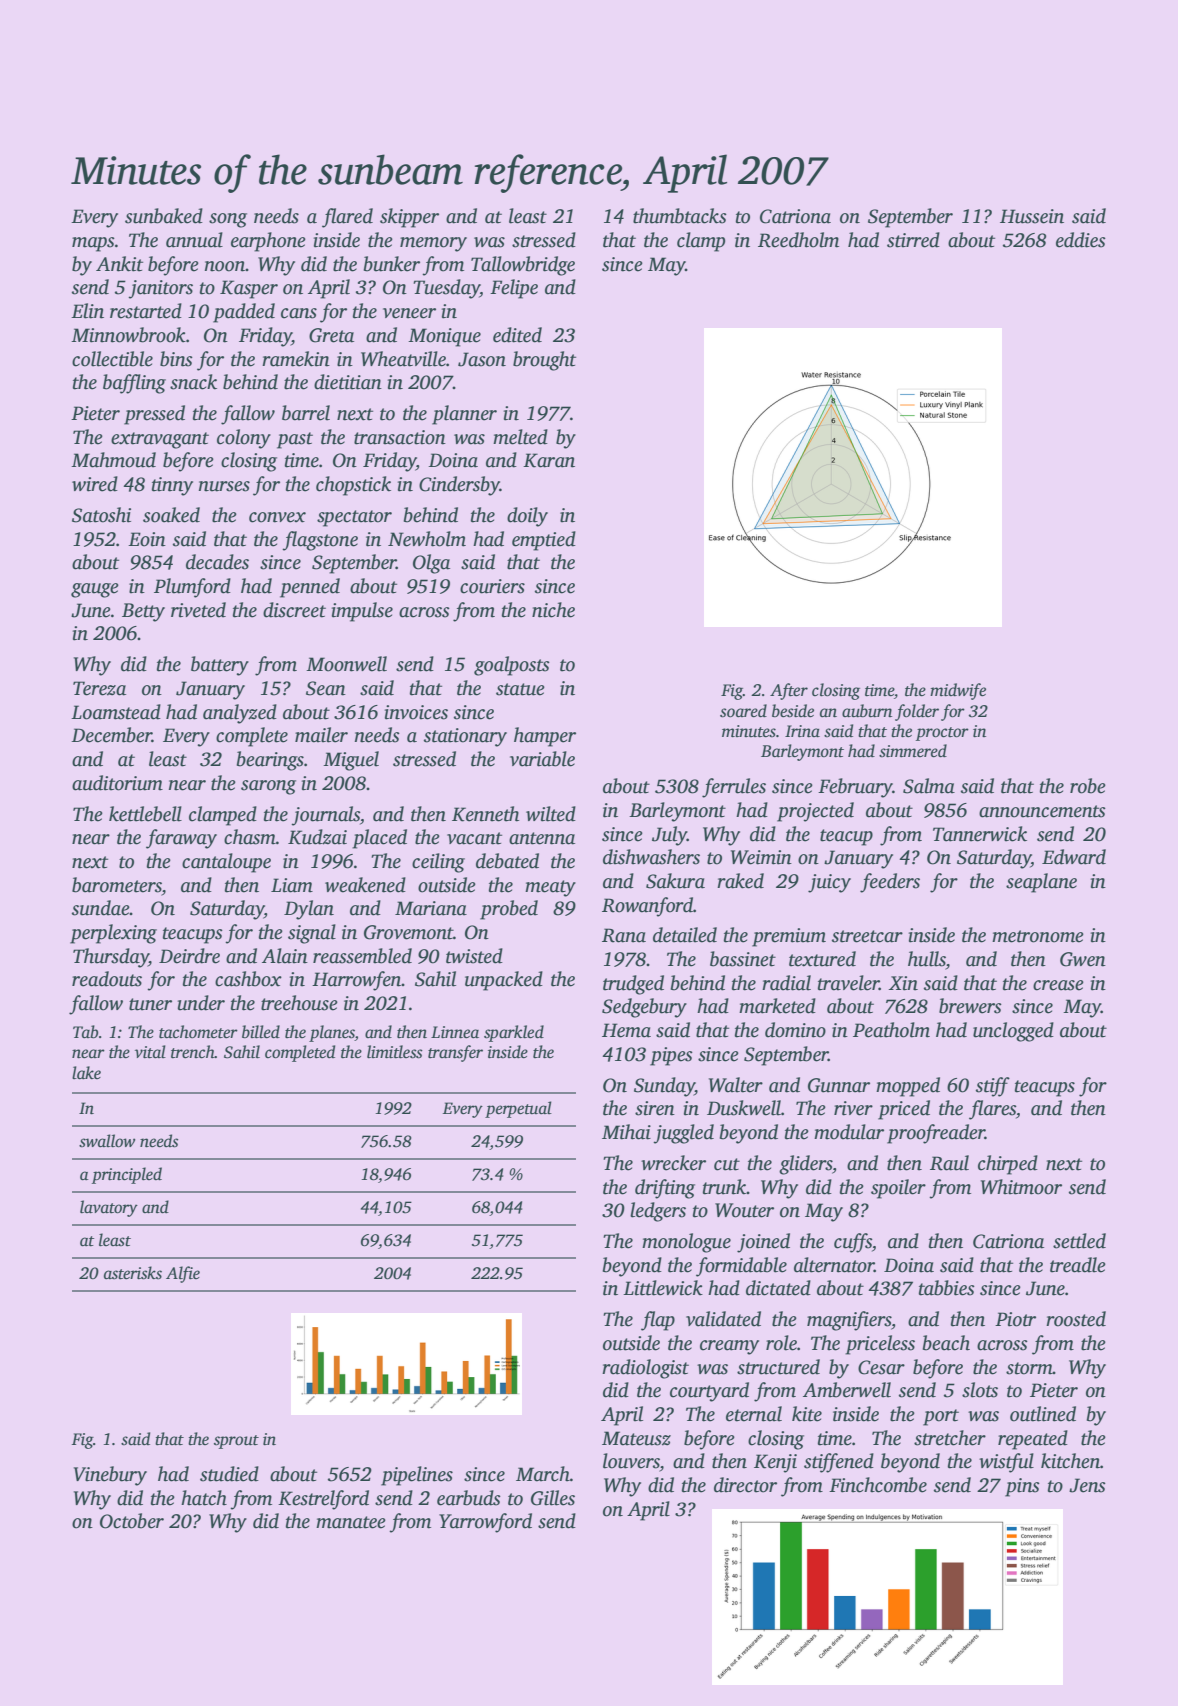 The height and width of the image is (1706, 1178). Describe the element at coordinates (362, 956) in the image. I see `reassembled` at that location.
